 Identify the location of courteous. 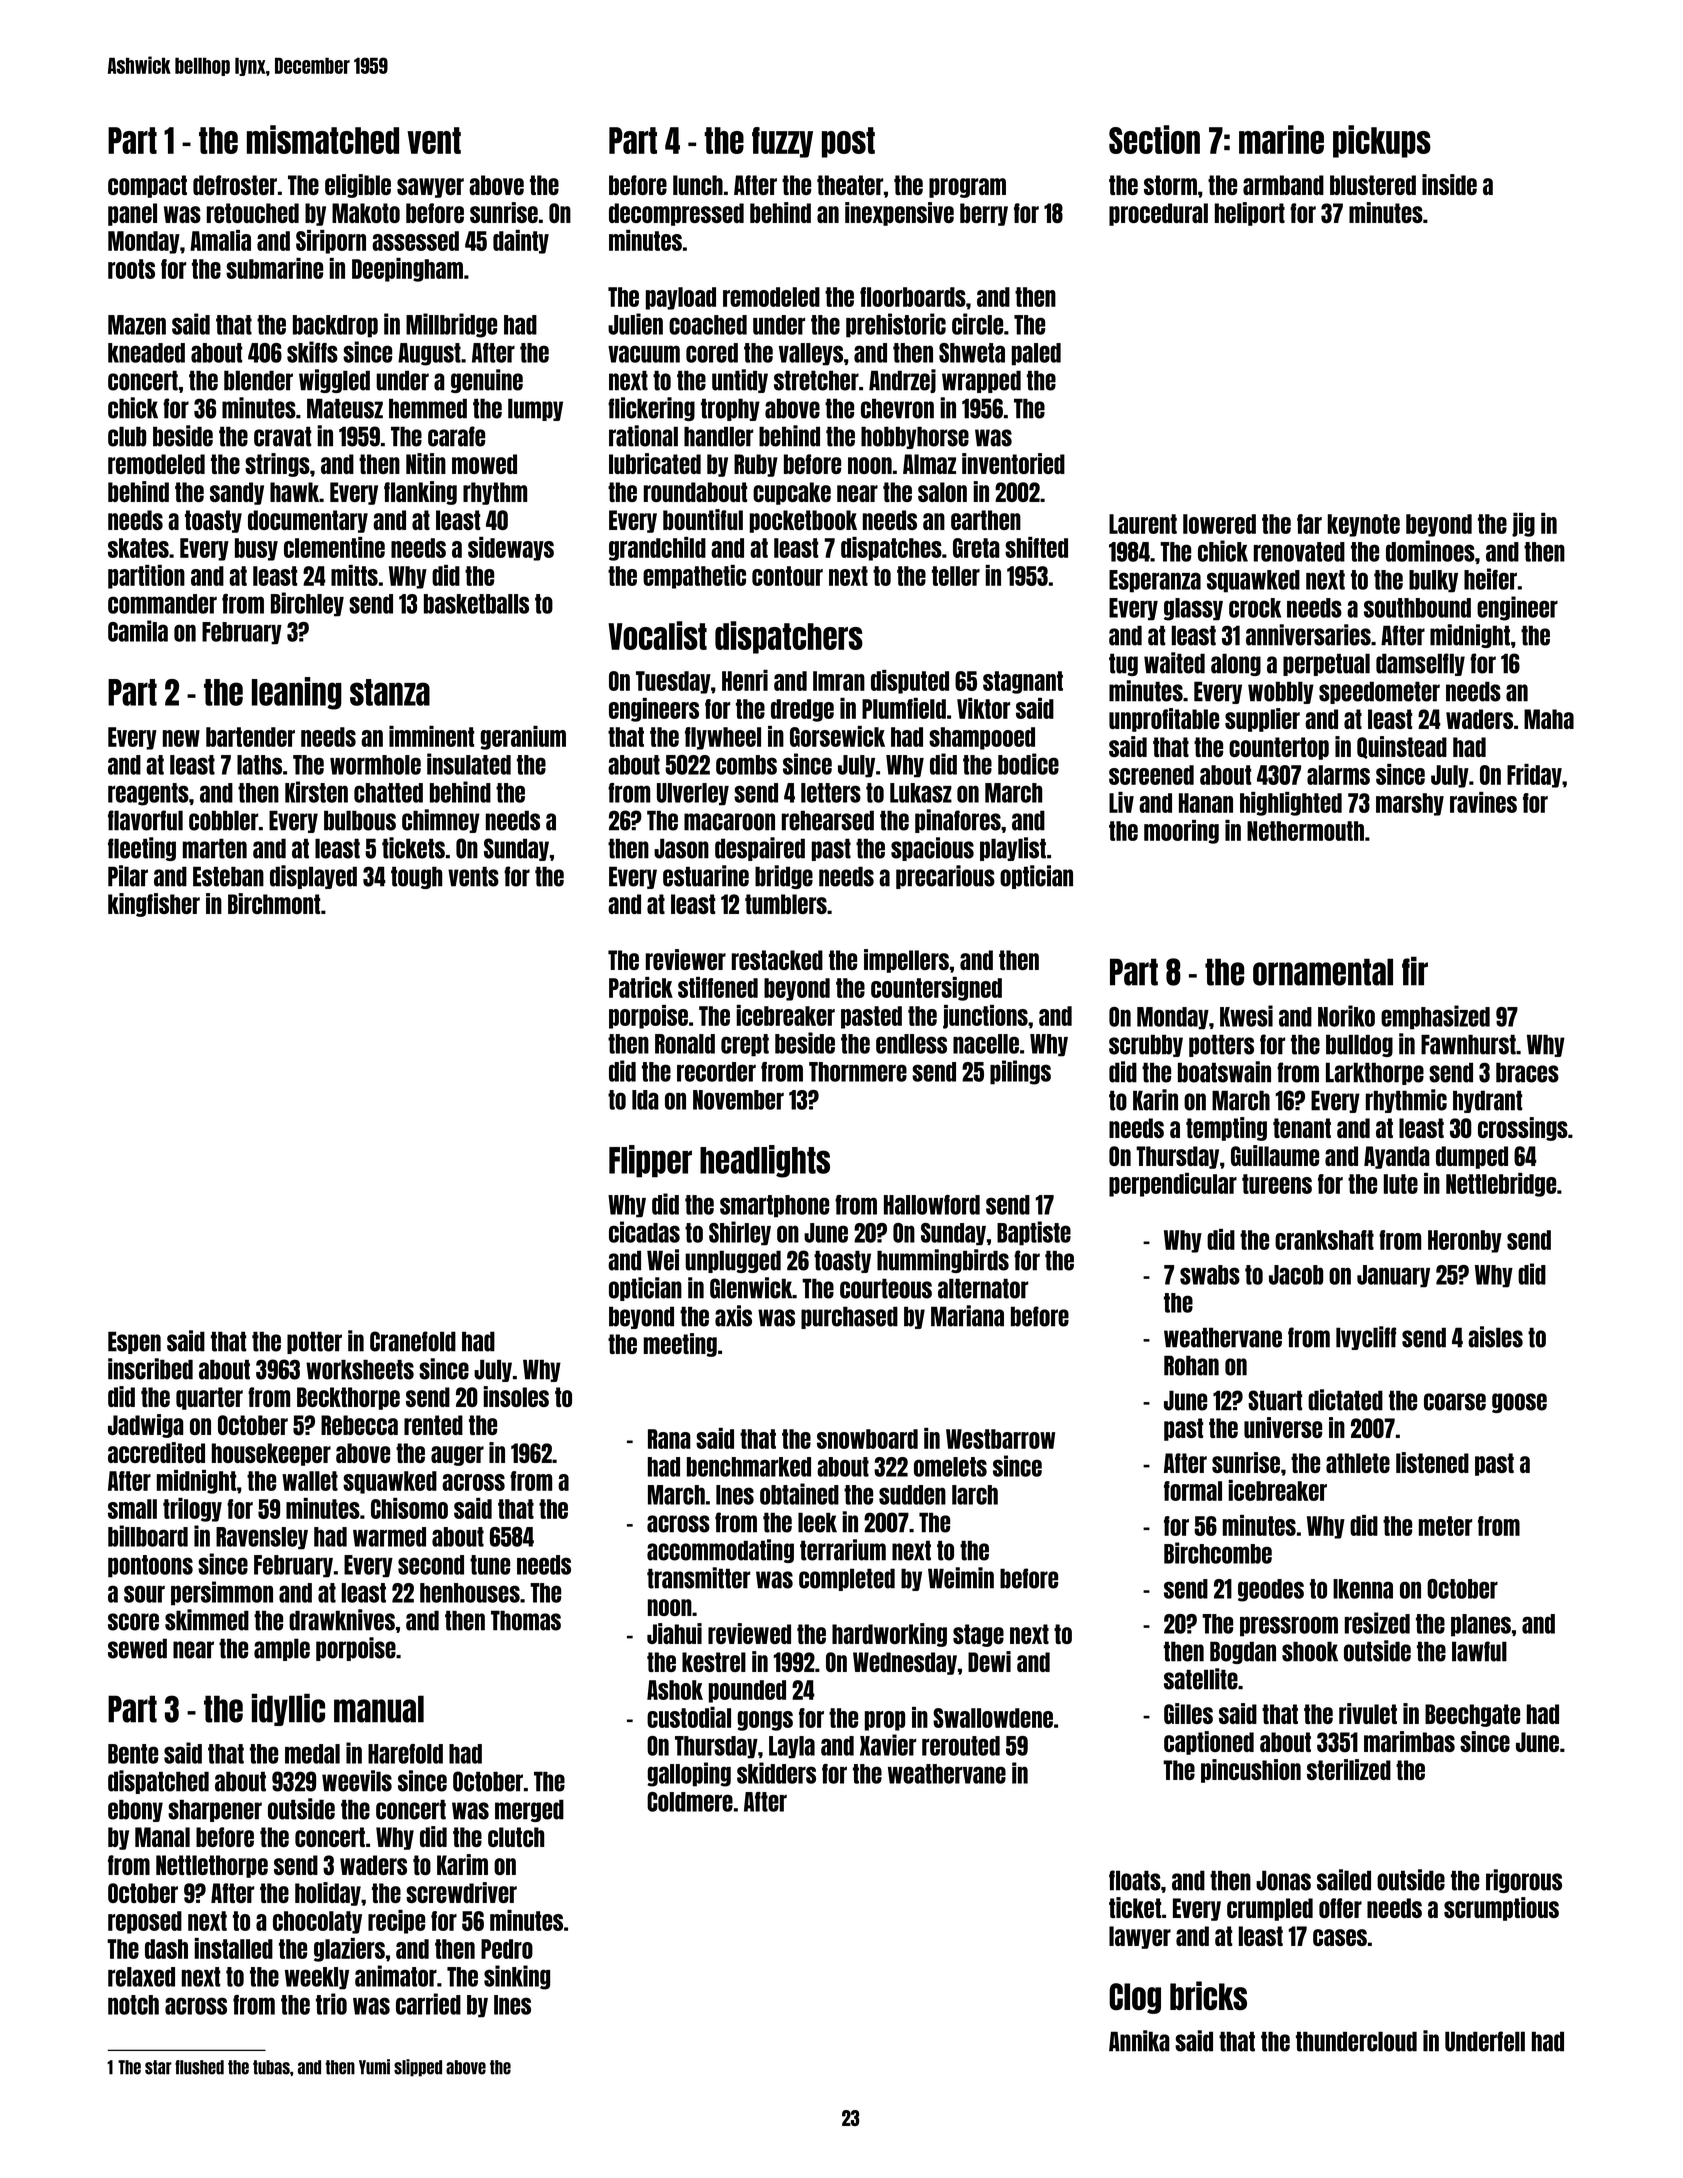
(886, 1288).
